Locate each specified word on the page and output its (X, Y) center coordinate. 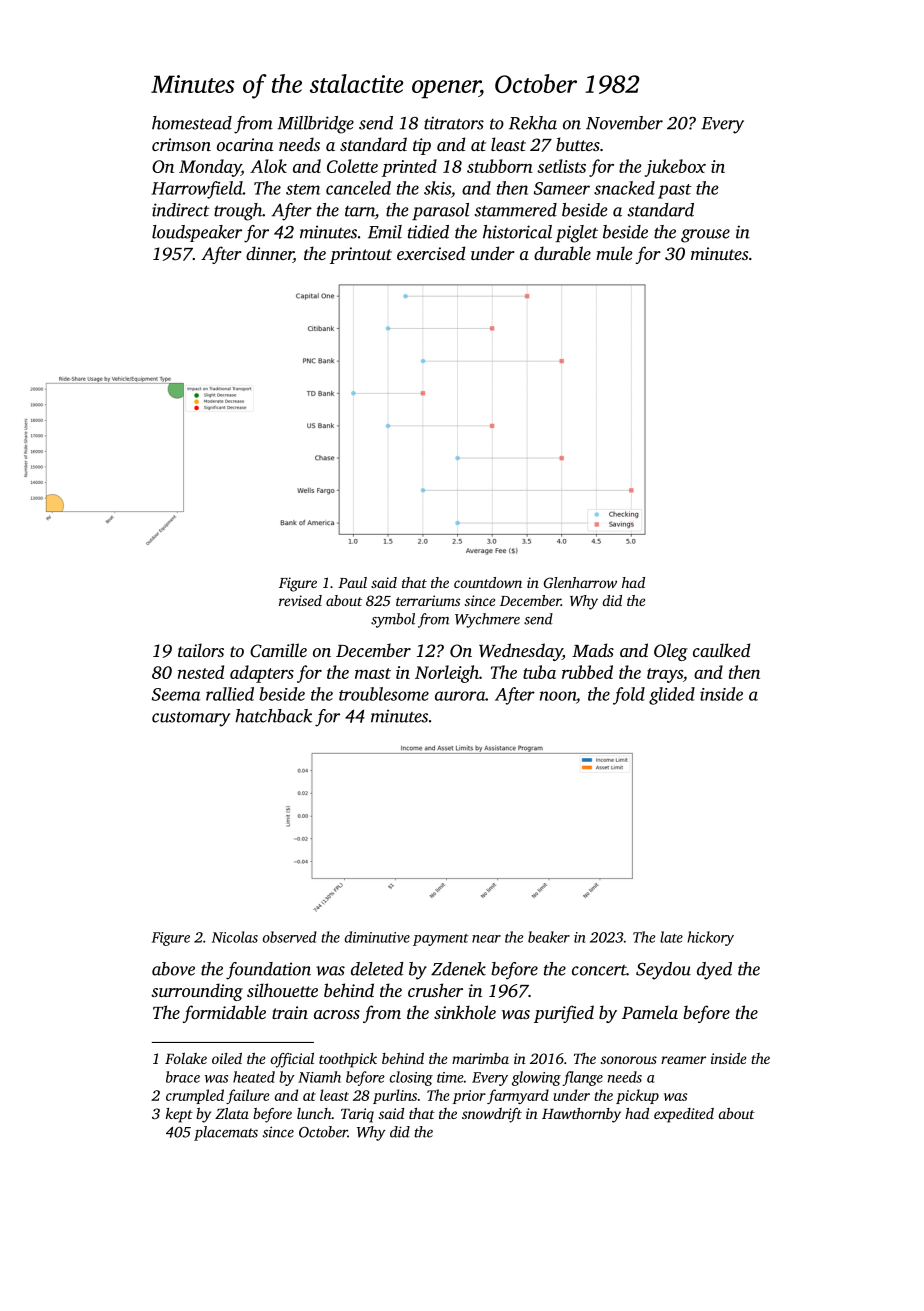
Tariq (357, 1115)
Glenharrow (580, 582)
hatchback (273, 716)
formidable (224, 1014)
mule (614, 253)
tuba (539, 672)
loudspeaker (197, 233)
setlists (561, 166)
